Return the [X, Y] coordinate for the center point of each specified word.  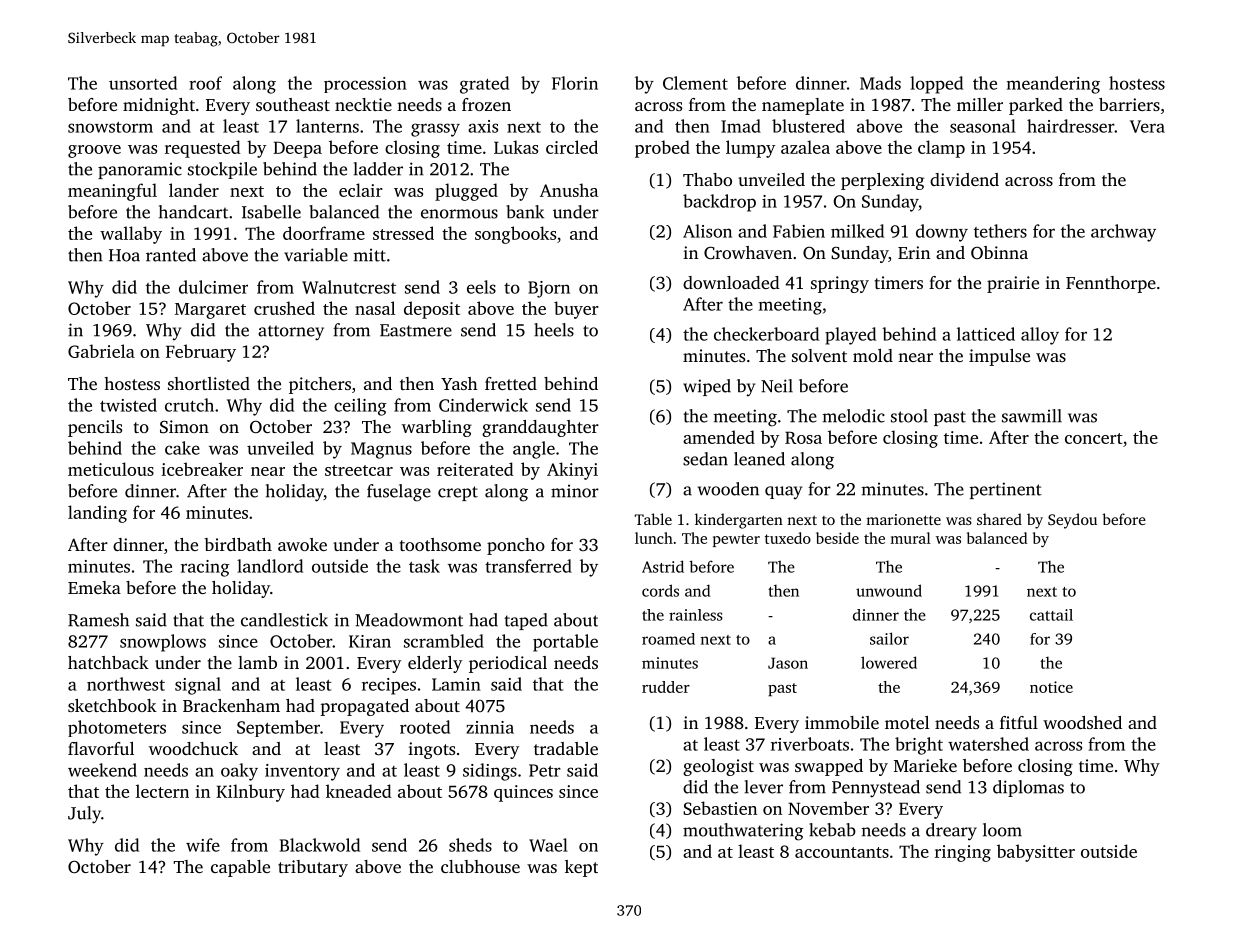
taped [526, 621]
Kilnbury [250, 793]
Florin [575, 83]
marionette [903, 519]
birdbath [238, 544]
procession [365, 85]
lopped [936, 85]
